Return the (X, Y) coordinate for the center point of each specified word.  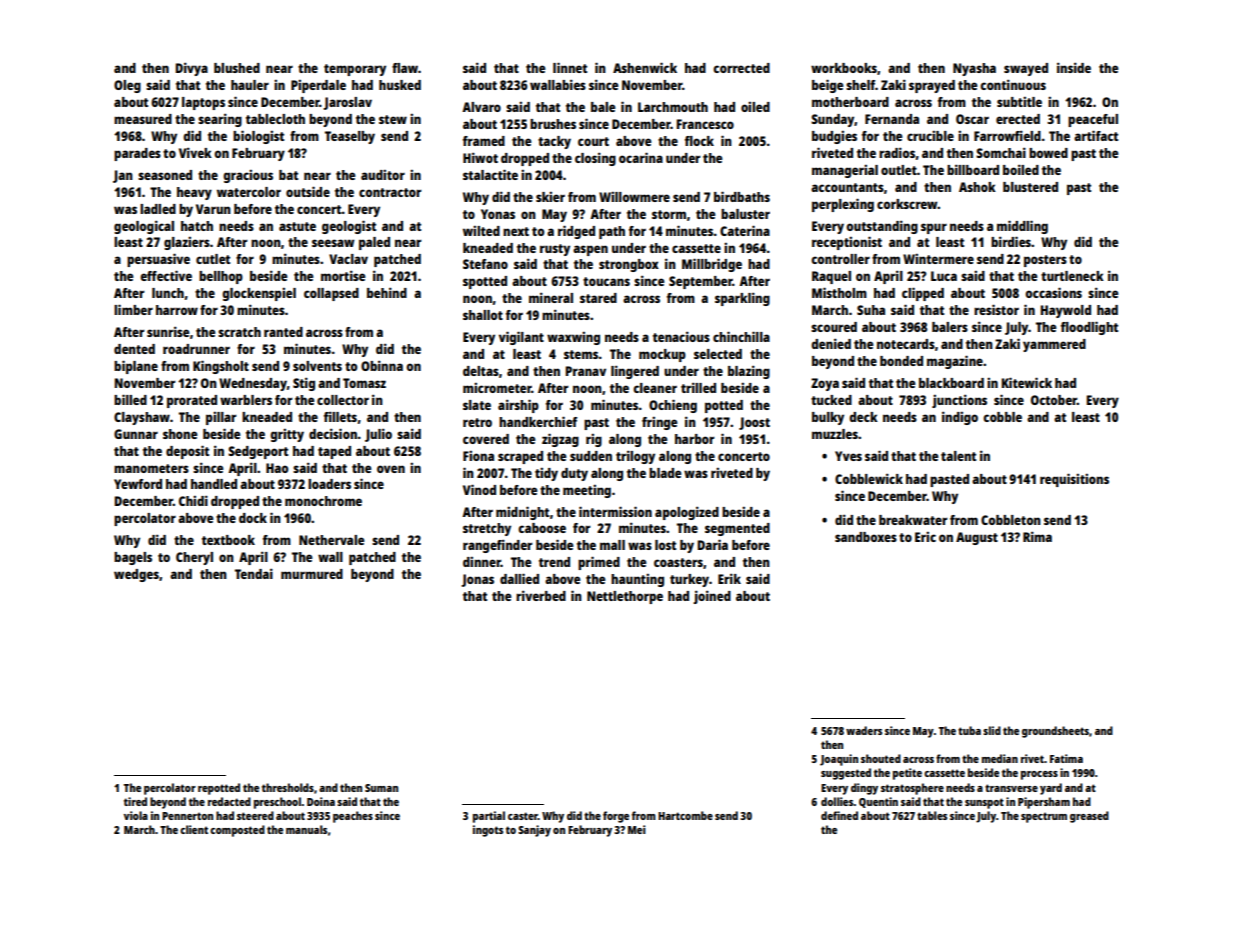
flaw (405, 68)
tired (135, 801)
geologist (349, 227)
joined (712, 597)
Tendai (254, 573)
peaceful (1093, 120)
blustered (1030, 187)
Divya (192, 69)
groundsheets (1055, 732)
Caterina (745, 230)
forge (616, 817)
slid (992, 730)
